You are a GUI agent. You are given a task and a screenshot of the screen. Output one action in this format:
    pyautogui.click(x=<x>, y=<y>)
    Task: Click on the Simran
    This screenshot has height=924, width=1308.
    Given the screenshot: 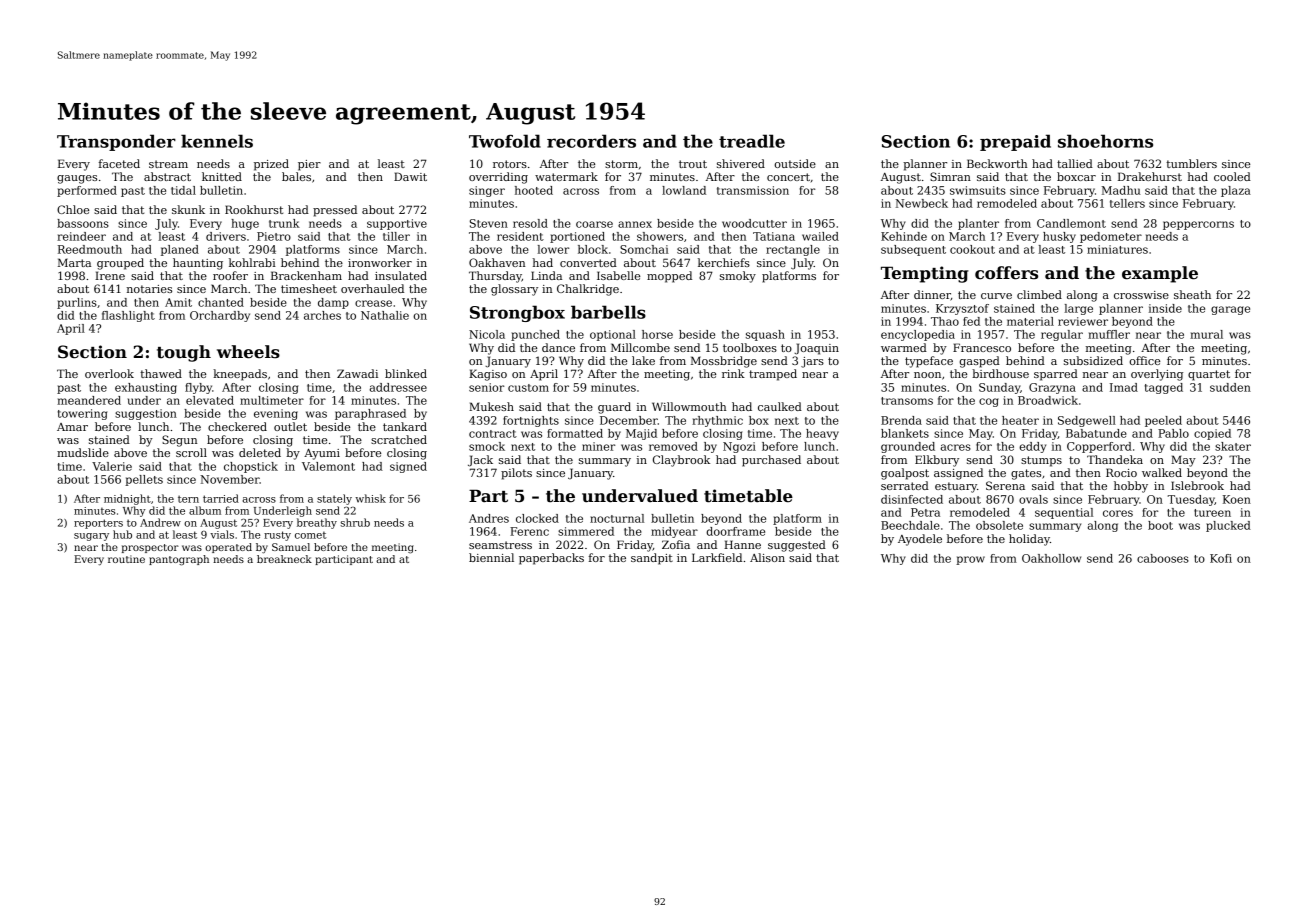 What is the action you would take?
    pyautogui.click(x=950, y=176)
